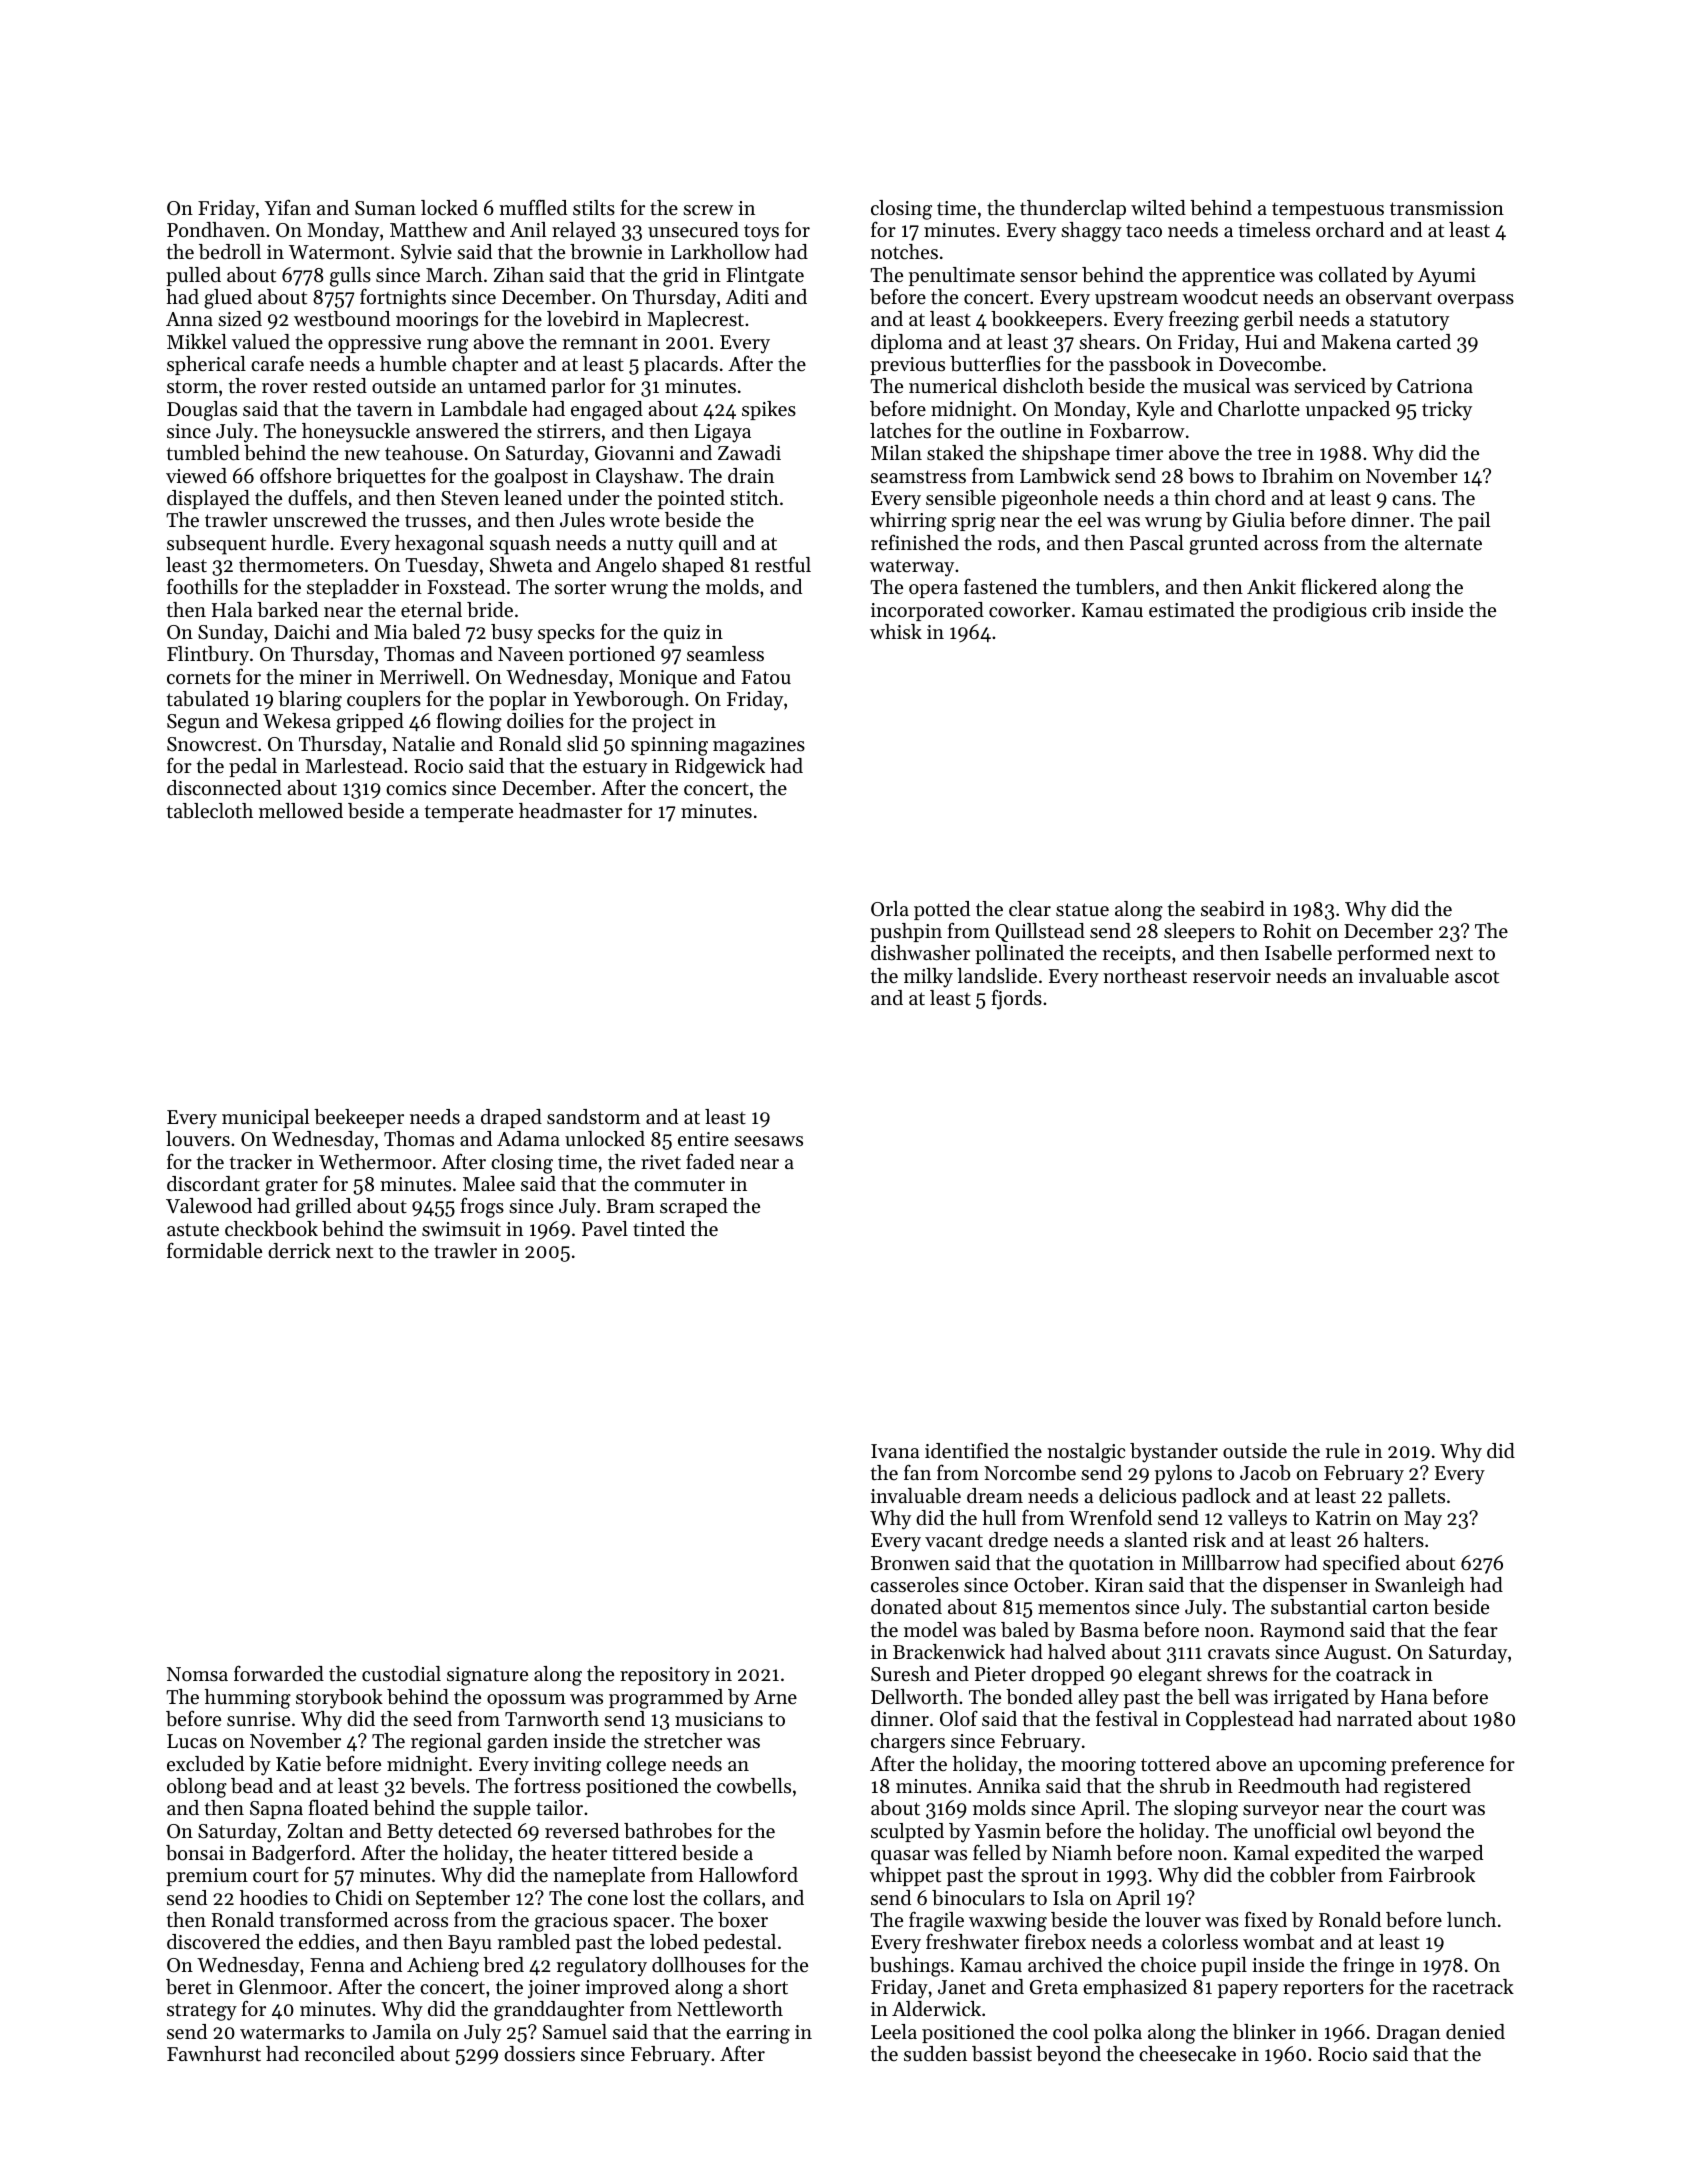 Image resolution: width=1683 pixels, height=2178 pixels. Describe the element at coordinates (1447, 208) in the image. I see `transmission` at that location.
